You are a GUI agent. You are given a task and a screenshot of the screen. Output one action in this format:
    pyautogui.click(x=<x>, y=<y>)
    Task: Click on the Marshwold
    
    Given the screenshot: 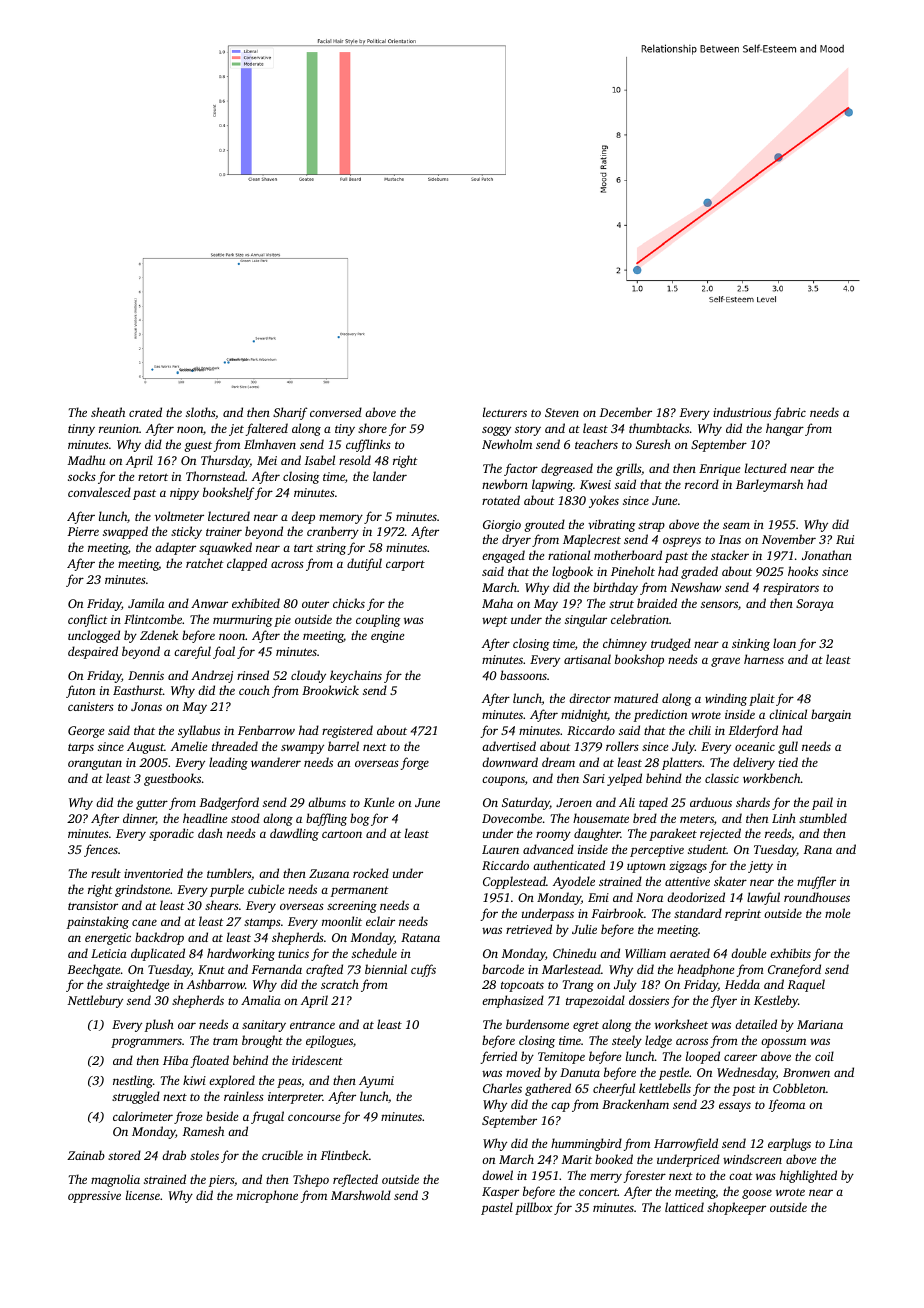 What is the action you would take?
    pyautogui.click(x=361, y=1195)
